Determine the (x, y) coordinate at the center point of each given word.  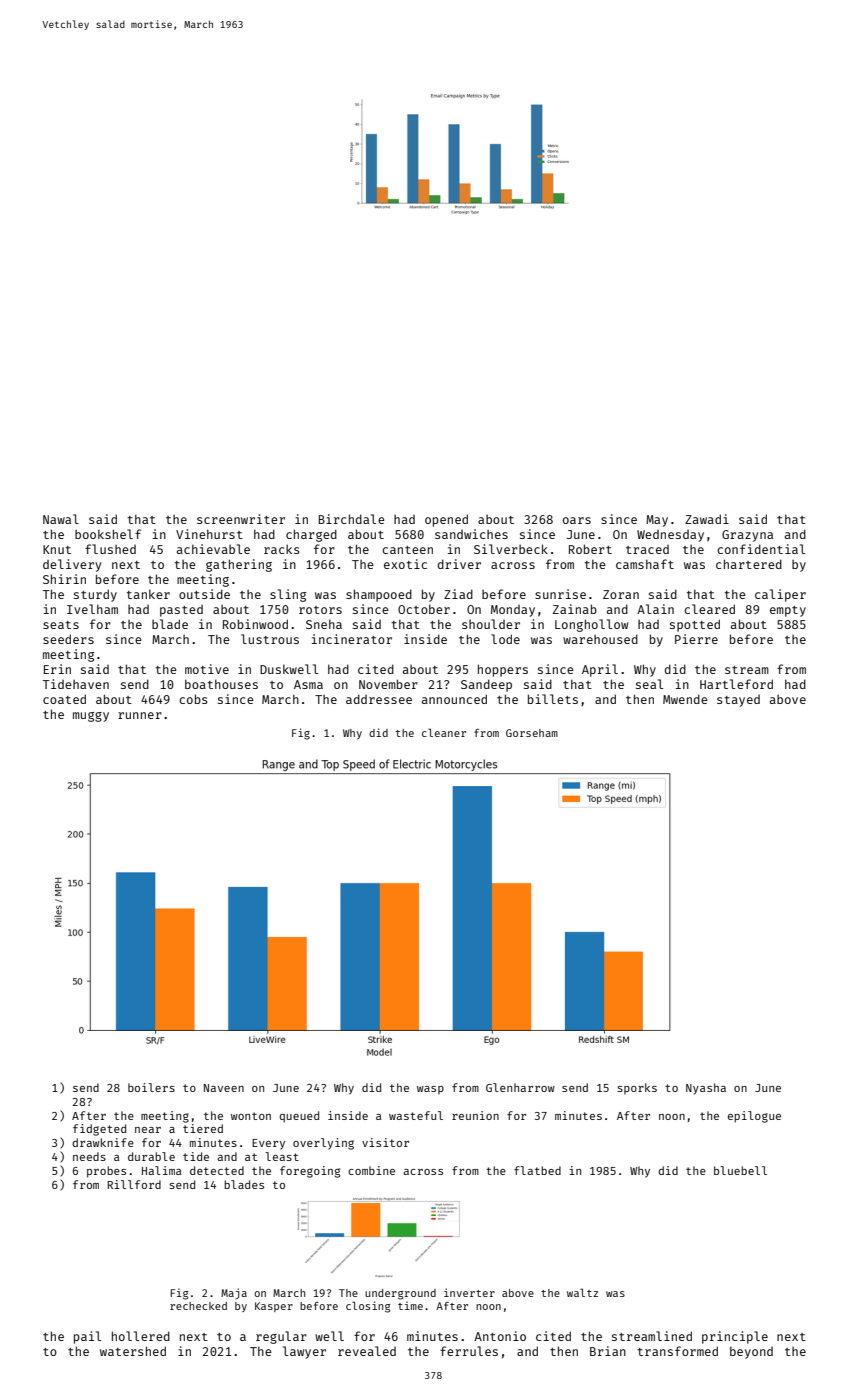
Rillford (134, 1184)
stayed (738, 701)
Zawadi (707, 519)
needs (89, 1156)
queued (299, 1117)
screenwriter (241, 519)
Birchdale (352, 519)
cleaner (444, 732)
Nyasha (706, 1089)
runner (140, 715)
